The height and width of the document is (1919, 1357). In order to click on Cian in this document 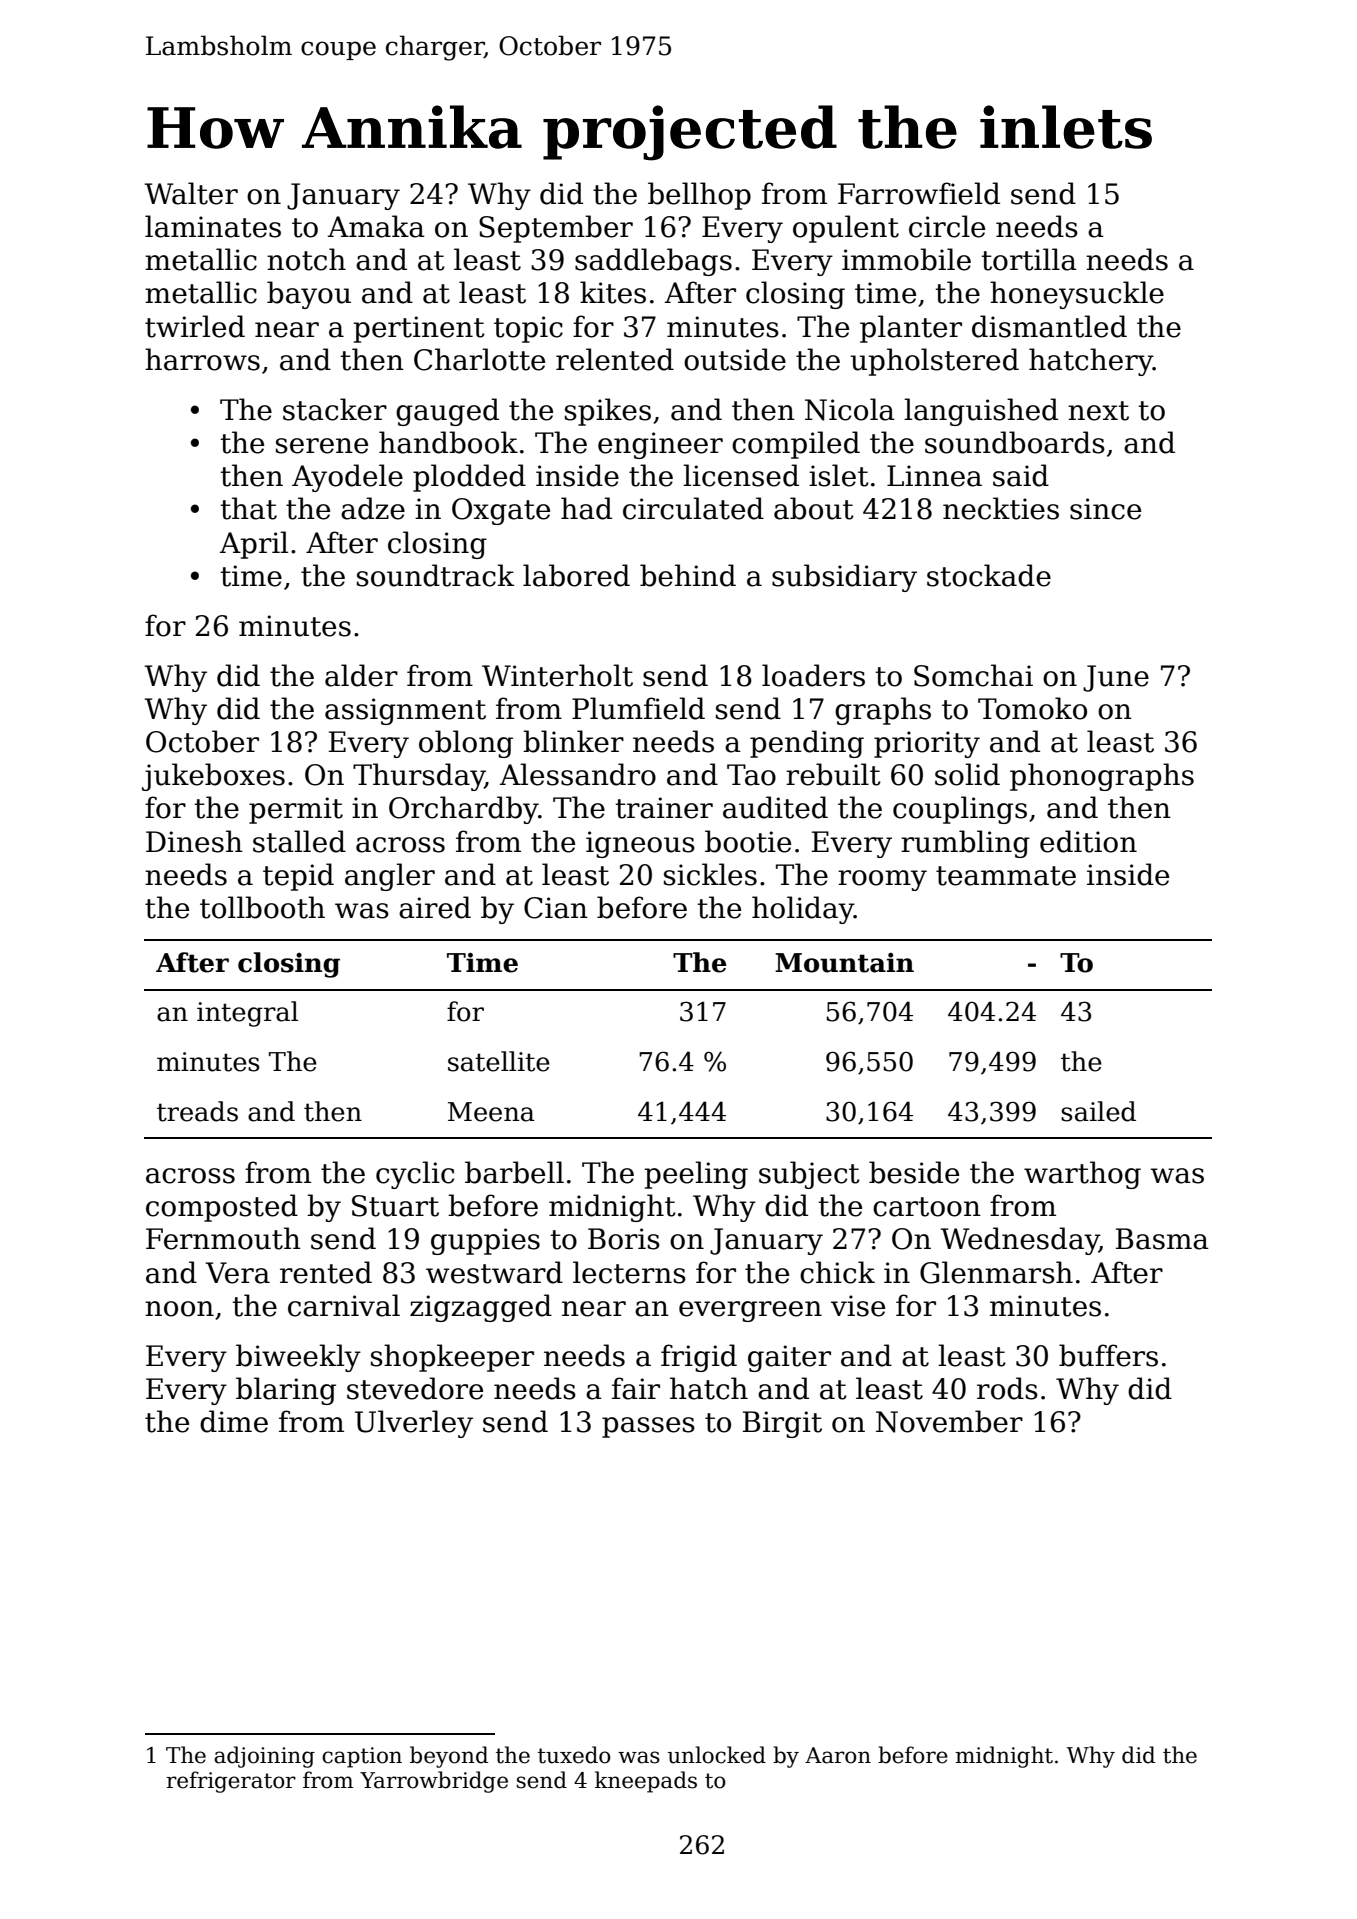, I will do `click(556, 908)`.
